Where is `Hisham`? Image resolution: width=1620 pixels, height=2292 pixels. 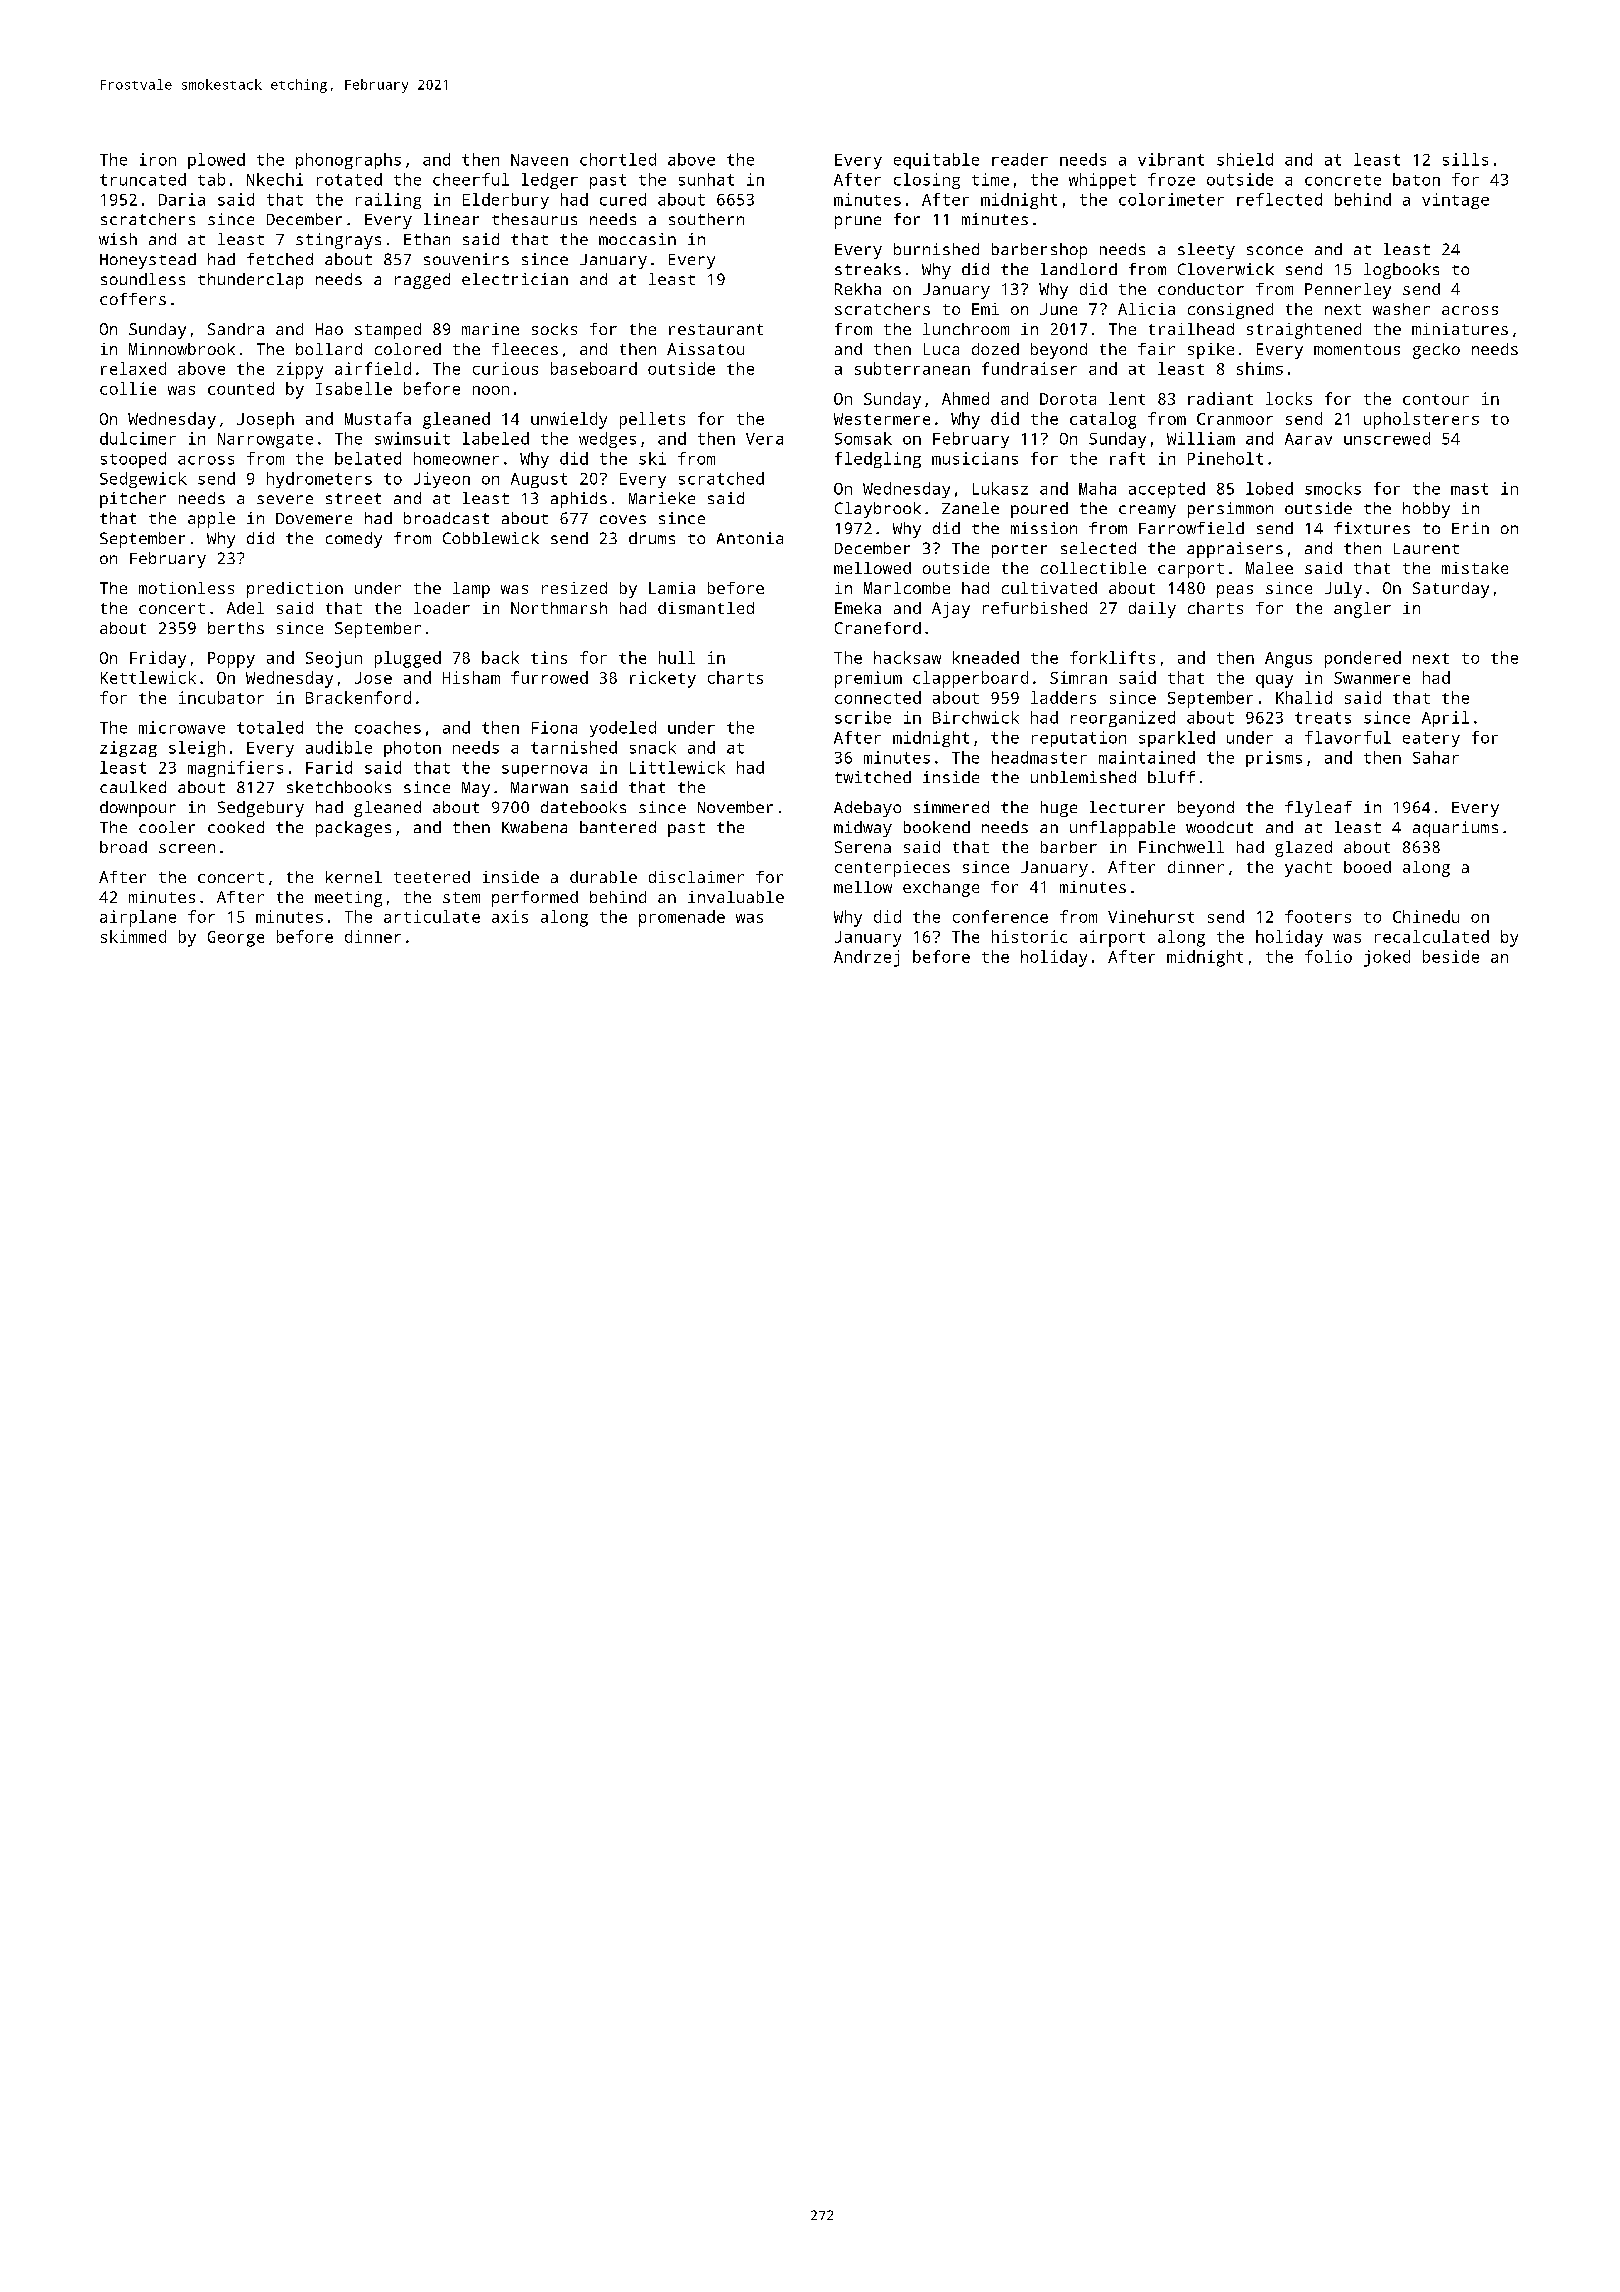 Hisham is located at coordinates (471, 677).
